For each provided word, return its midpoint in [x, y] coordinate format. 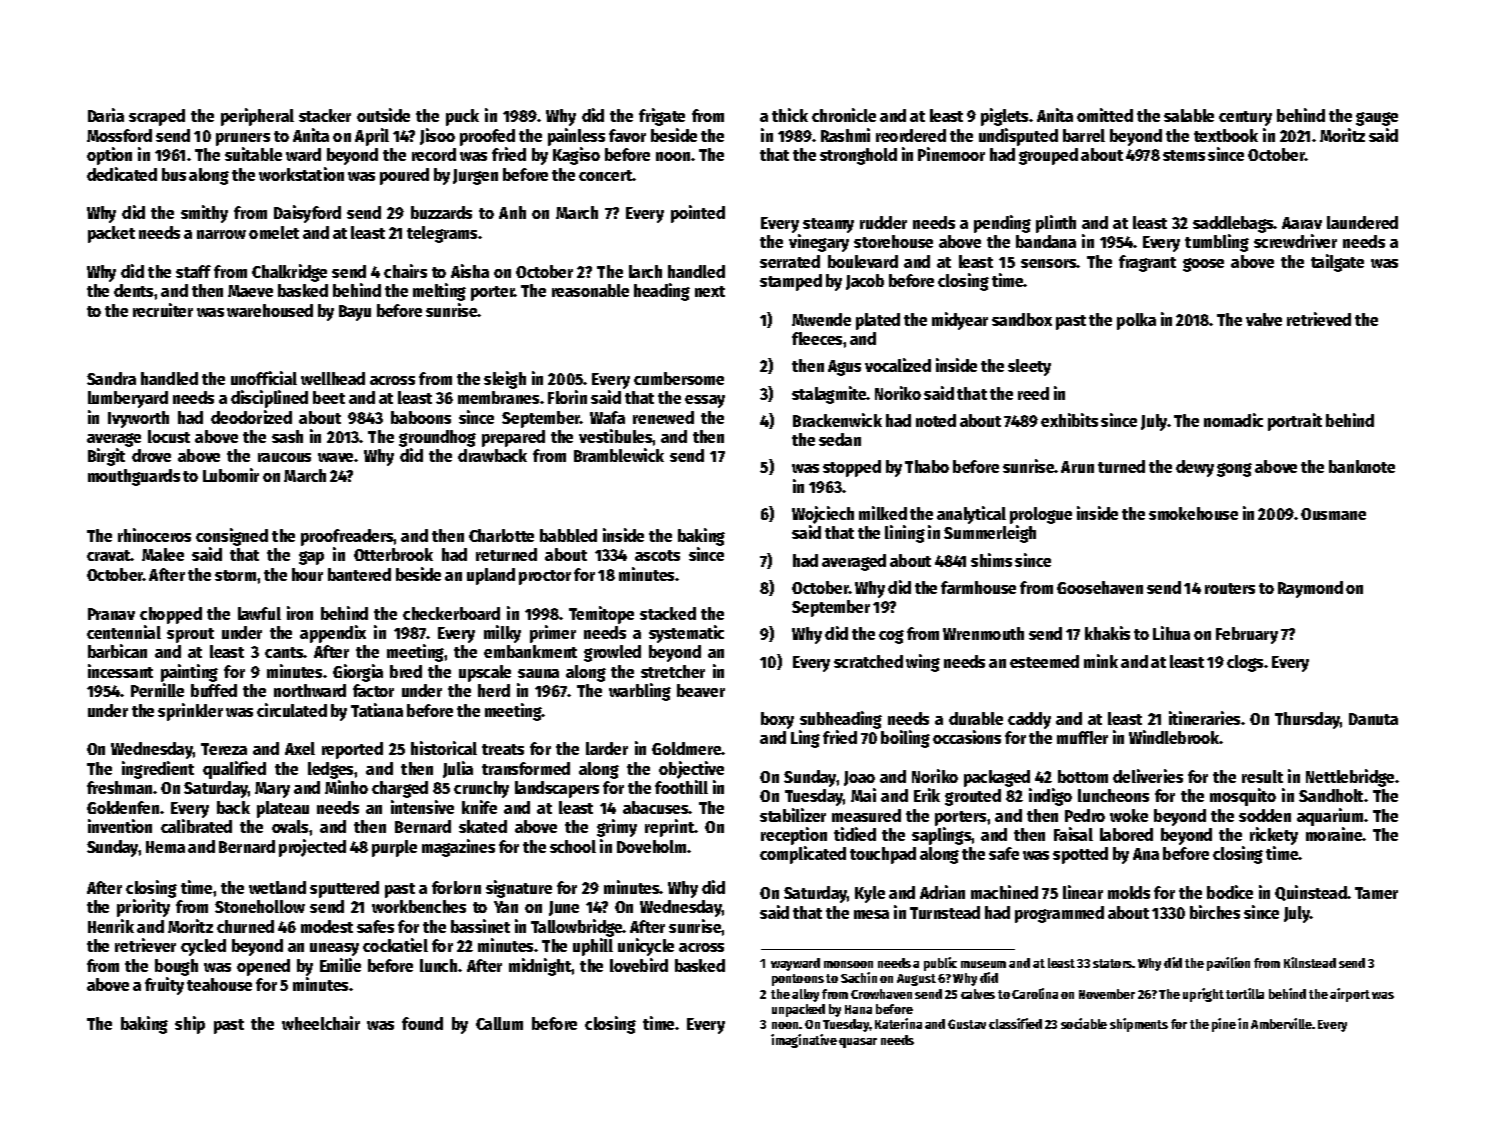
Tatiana [377, 710]
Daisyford [307, 214]
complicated [803, 855]
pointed [698, 214]
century [1245, 118]
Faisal [1073, 834]
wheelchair [321, 1023]
